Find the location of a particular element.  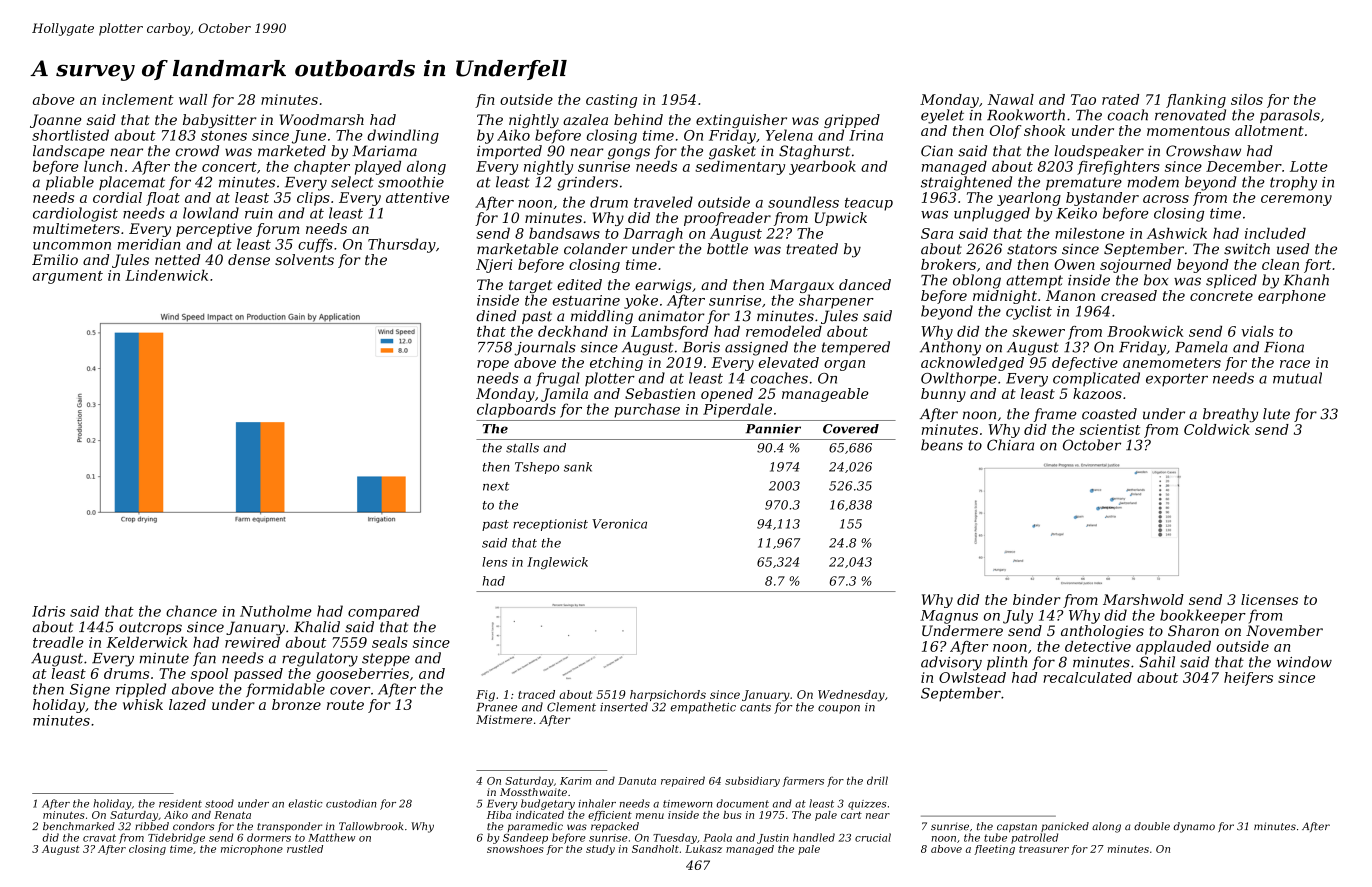

dined is located at coordinates (496, 316).
